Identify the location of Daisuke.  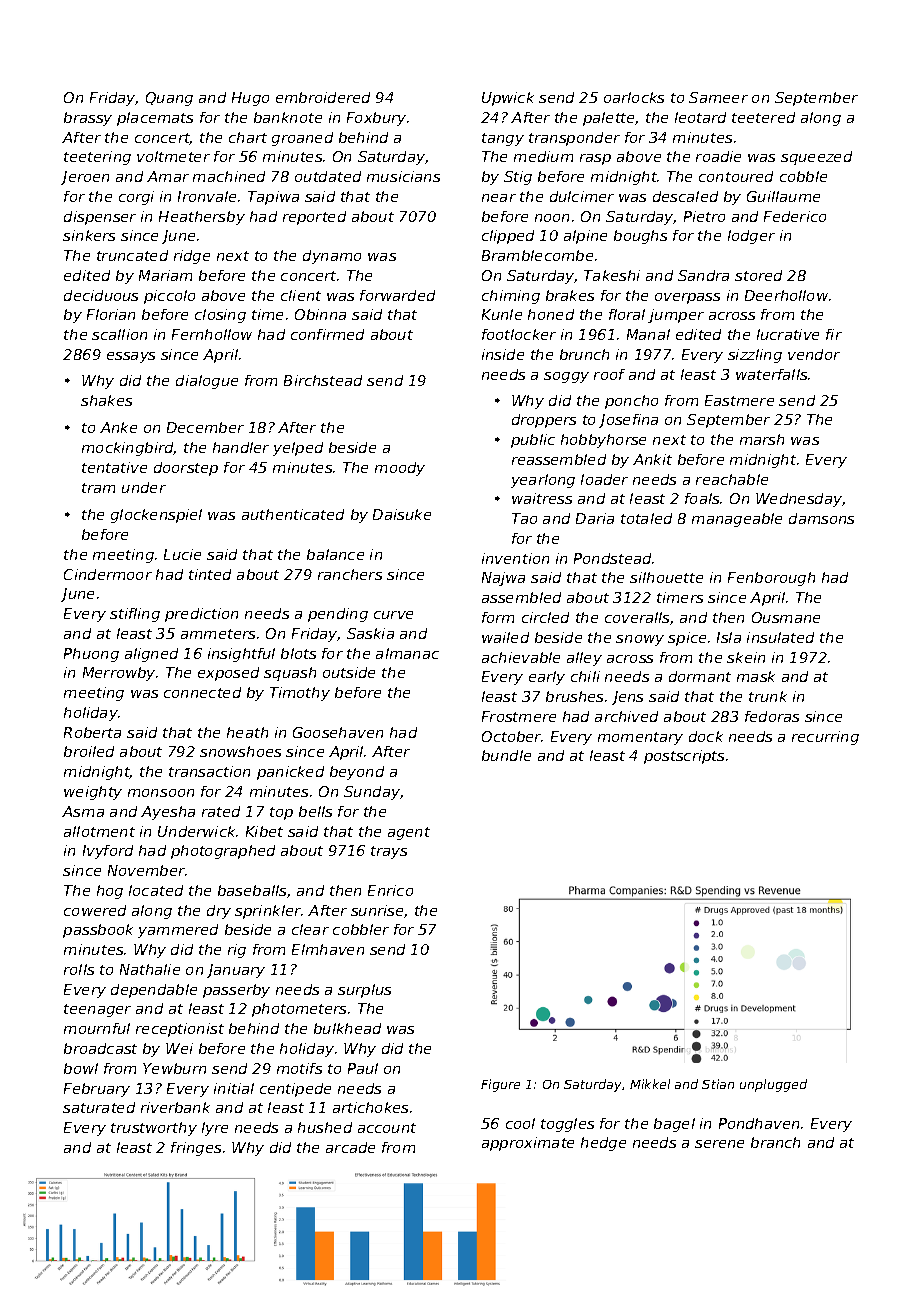
(402, 514).
